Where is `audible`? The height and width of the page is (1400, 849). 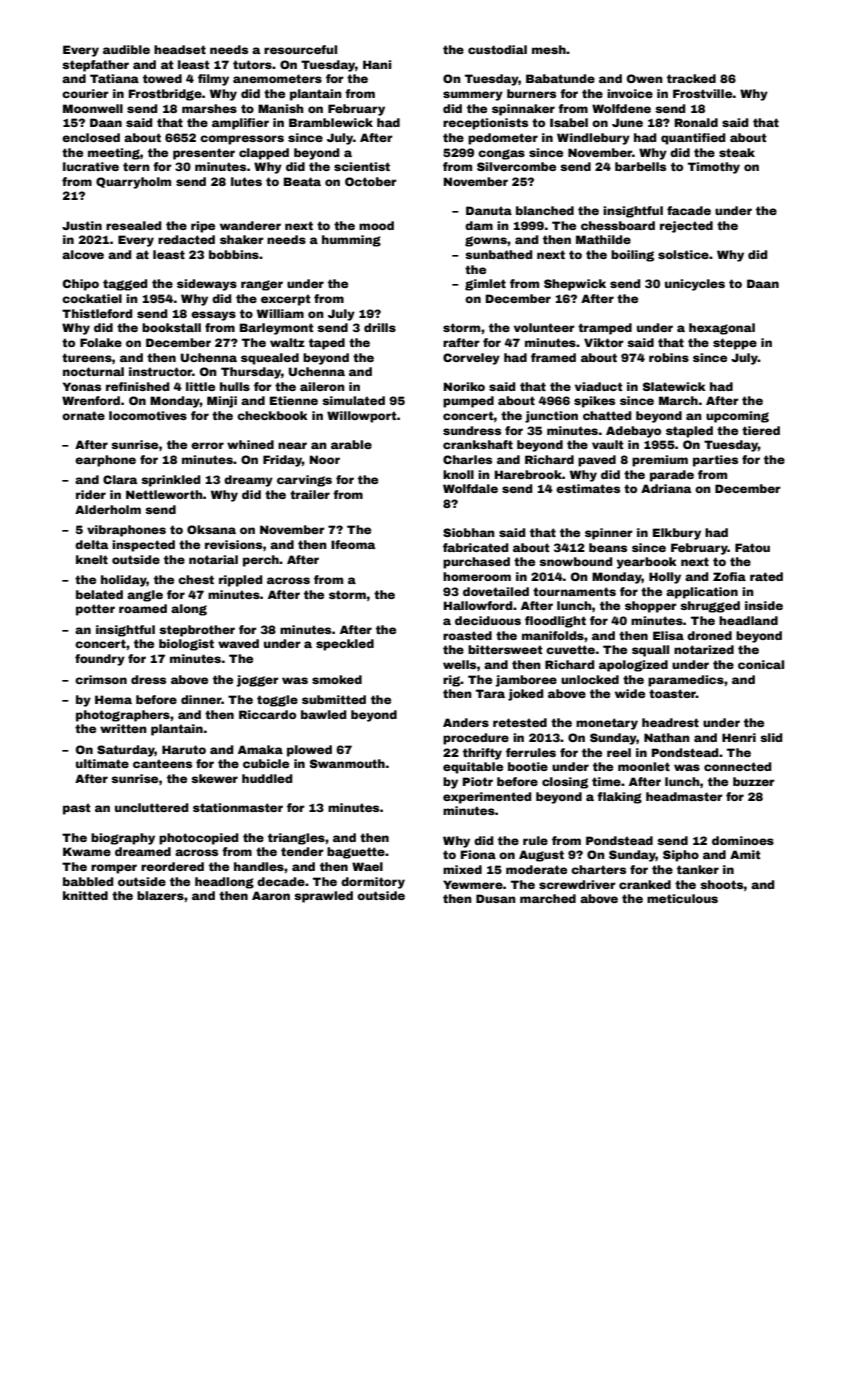
audible is located at coordinates (126, 49).
